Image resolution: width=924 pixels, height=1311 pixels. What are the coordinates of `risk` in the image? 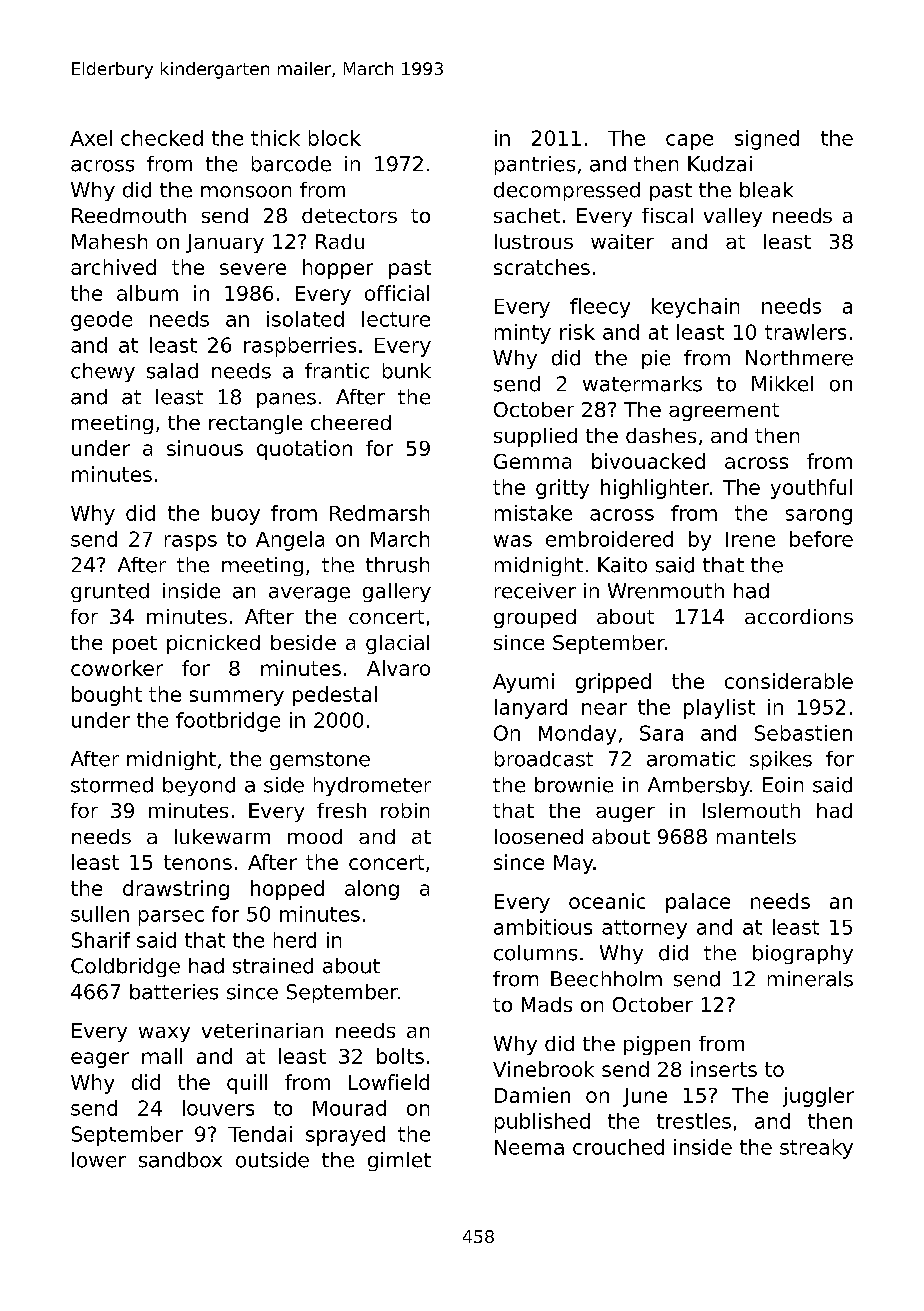 It's located at (577, 332).
